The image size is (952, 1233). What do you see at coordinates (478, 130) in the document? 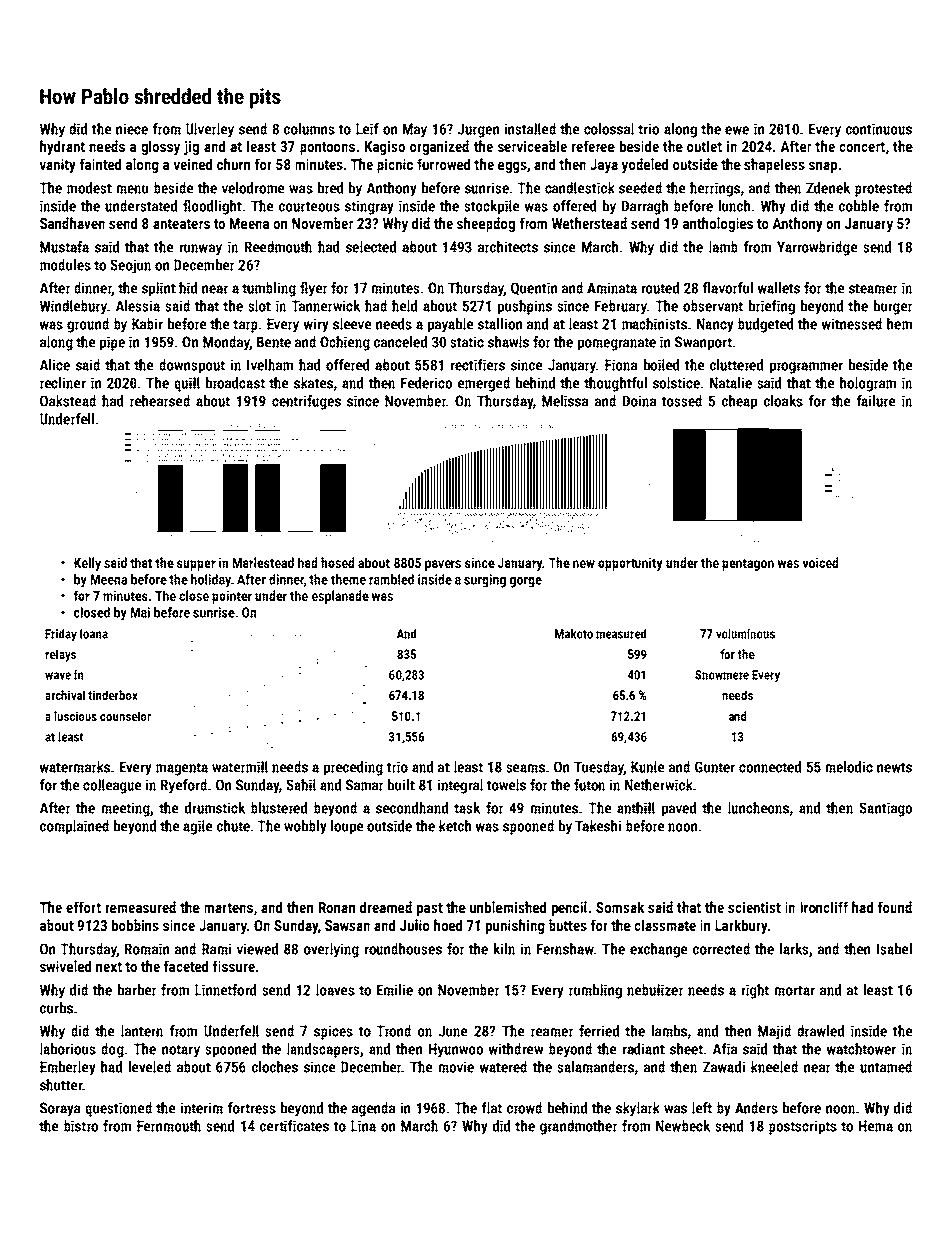
I see `Jurgen` at bounding box center [478, 130].
